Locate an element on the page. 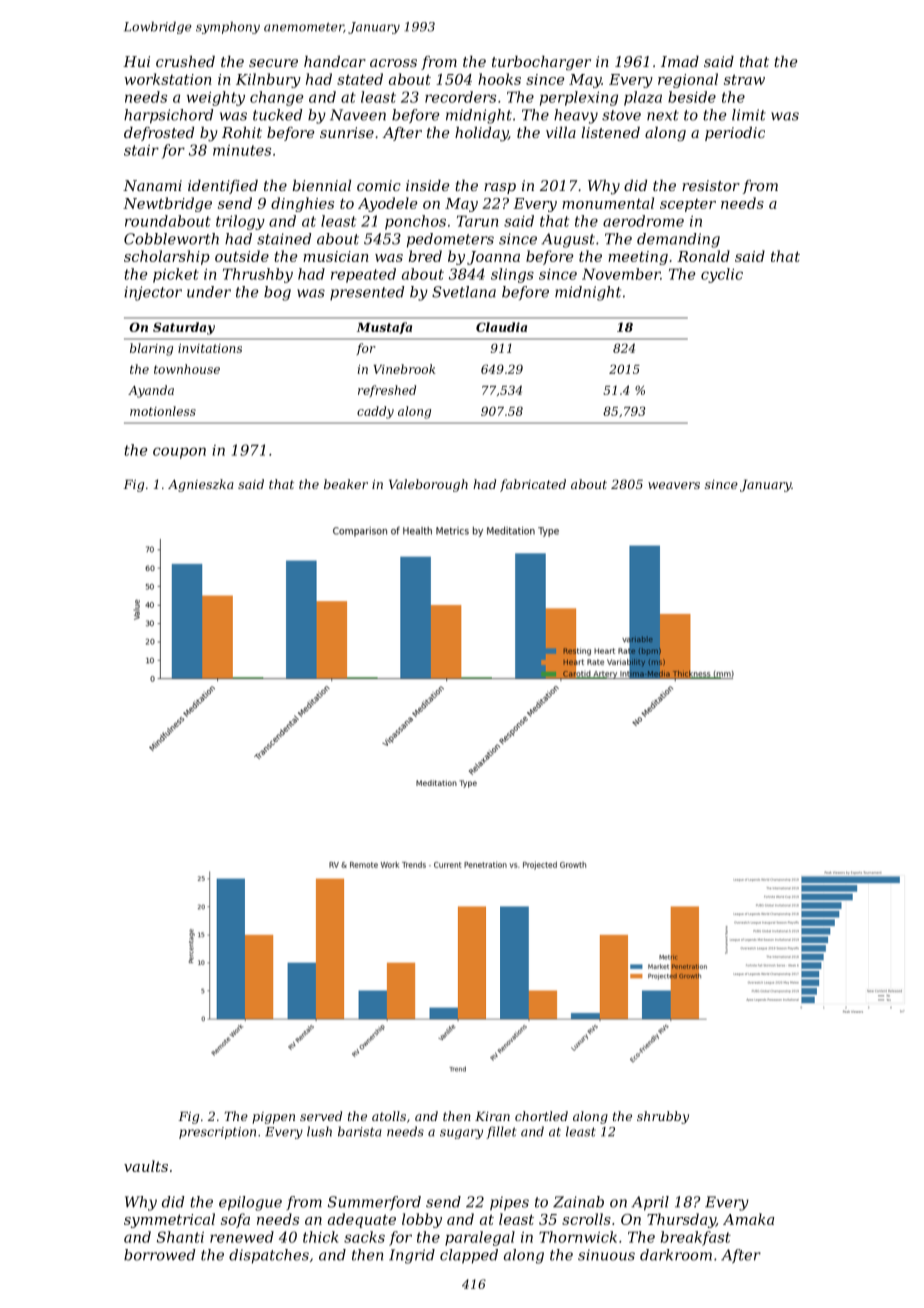 Image resolution: width=924 pixels, height=1308 pixels. Agnieszka is located at coordinates (201, 485).
